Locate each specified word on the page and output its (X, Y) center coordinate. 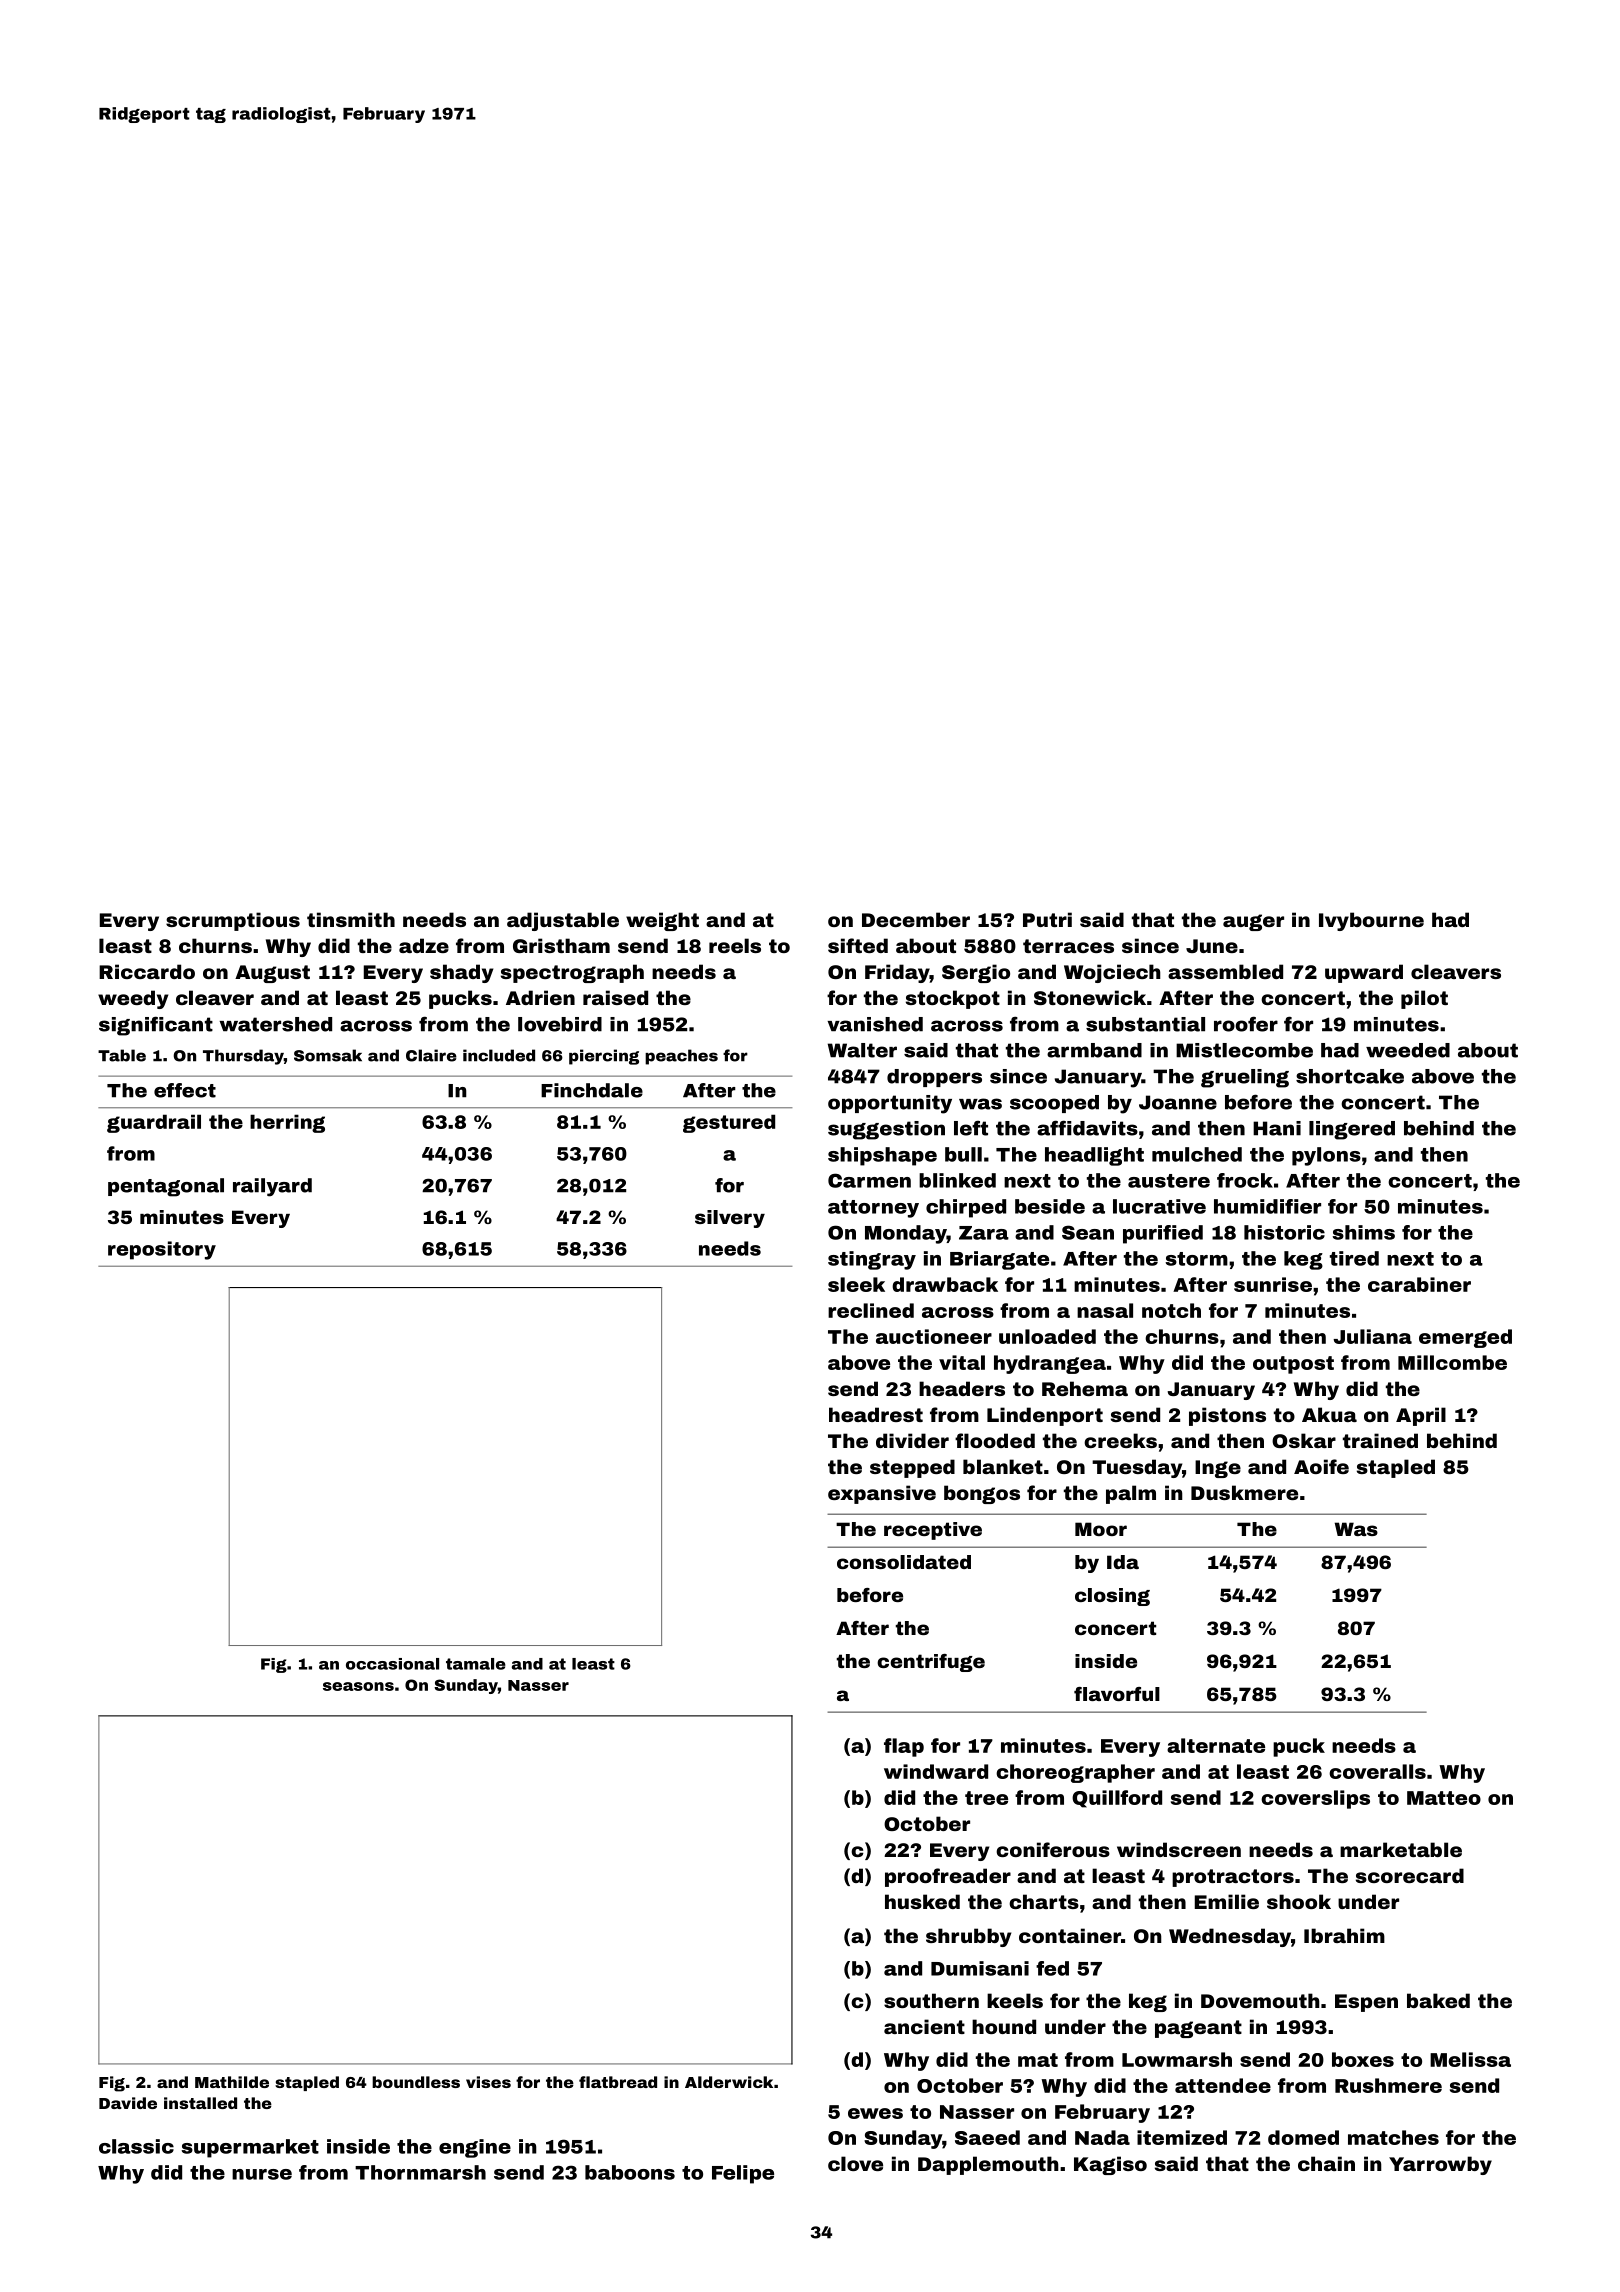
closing (1112, 1597)
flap (904, 1747)
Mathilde (232, 2082)
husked (922, 1901)
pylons (1326, 1156)
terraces (1068, 946)
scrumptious (233, 921)
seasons (358, 1686)
